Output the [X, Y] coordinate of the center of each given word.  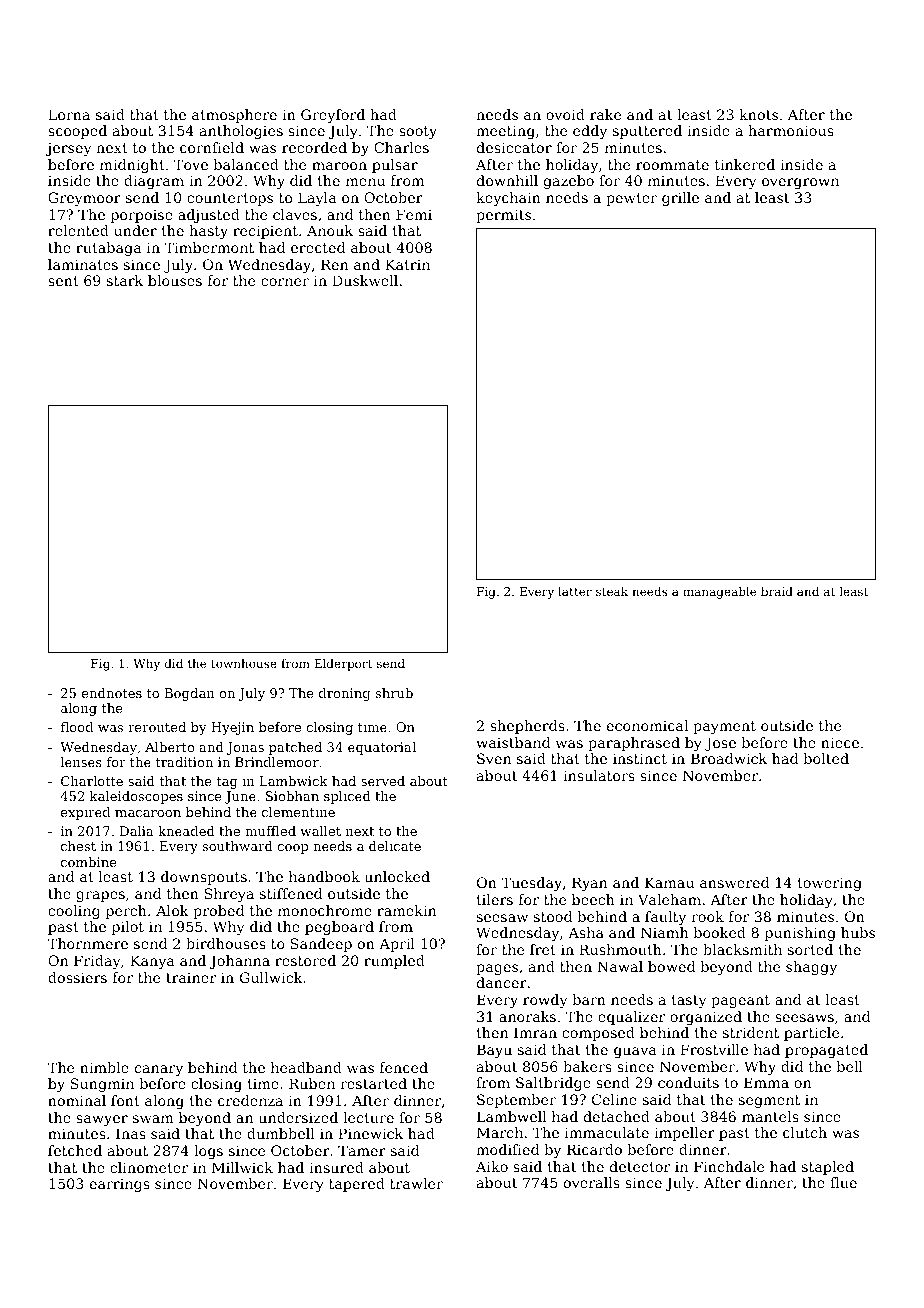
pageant [740, 1001]
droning [344, 694]
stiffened [291, 893]
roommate [672, 165]
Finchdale [729, 1166]
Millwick [242, 1167]
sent [63, 281]
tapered [357, 1185]
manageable [719, 593]
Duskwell [365, 280]
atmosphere [234, 116]
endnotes [112, 693]
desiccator [514, 147]
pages [497, 969]
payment [724, 727]
